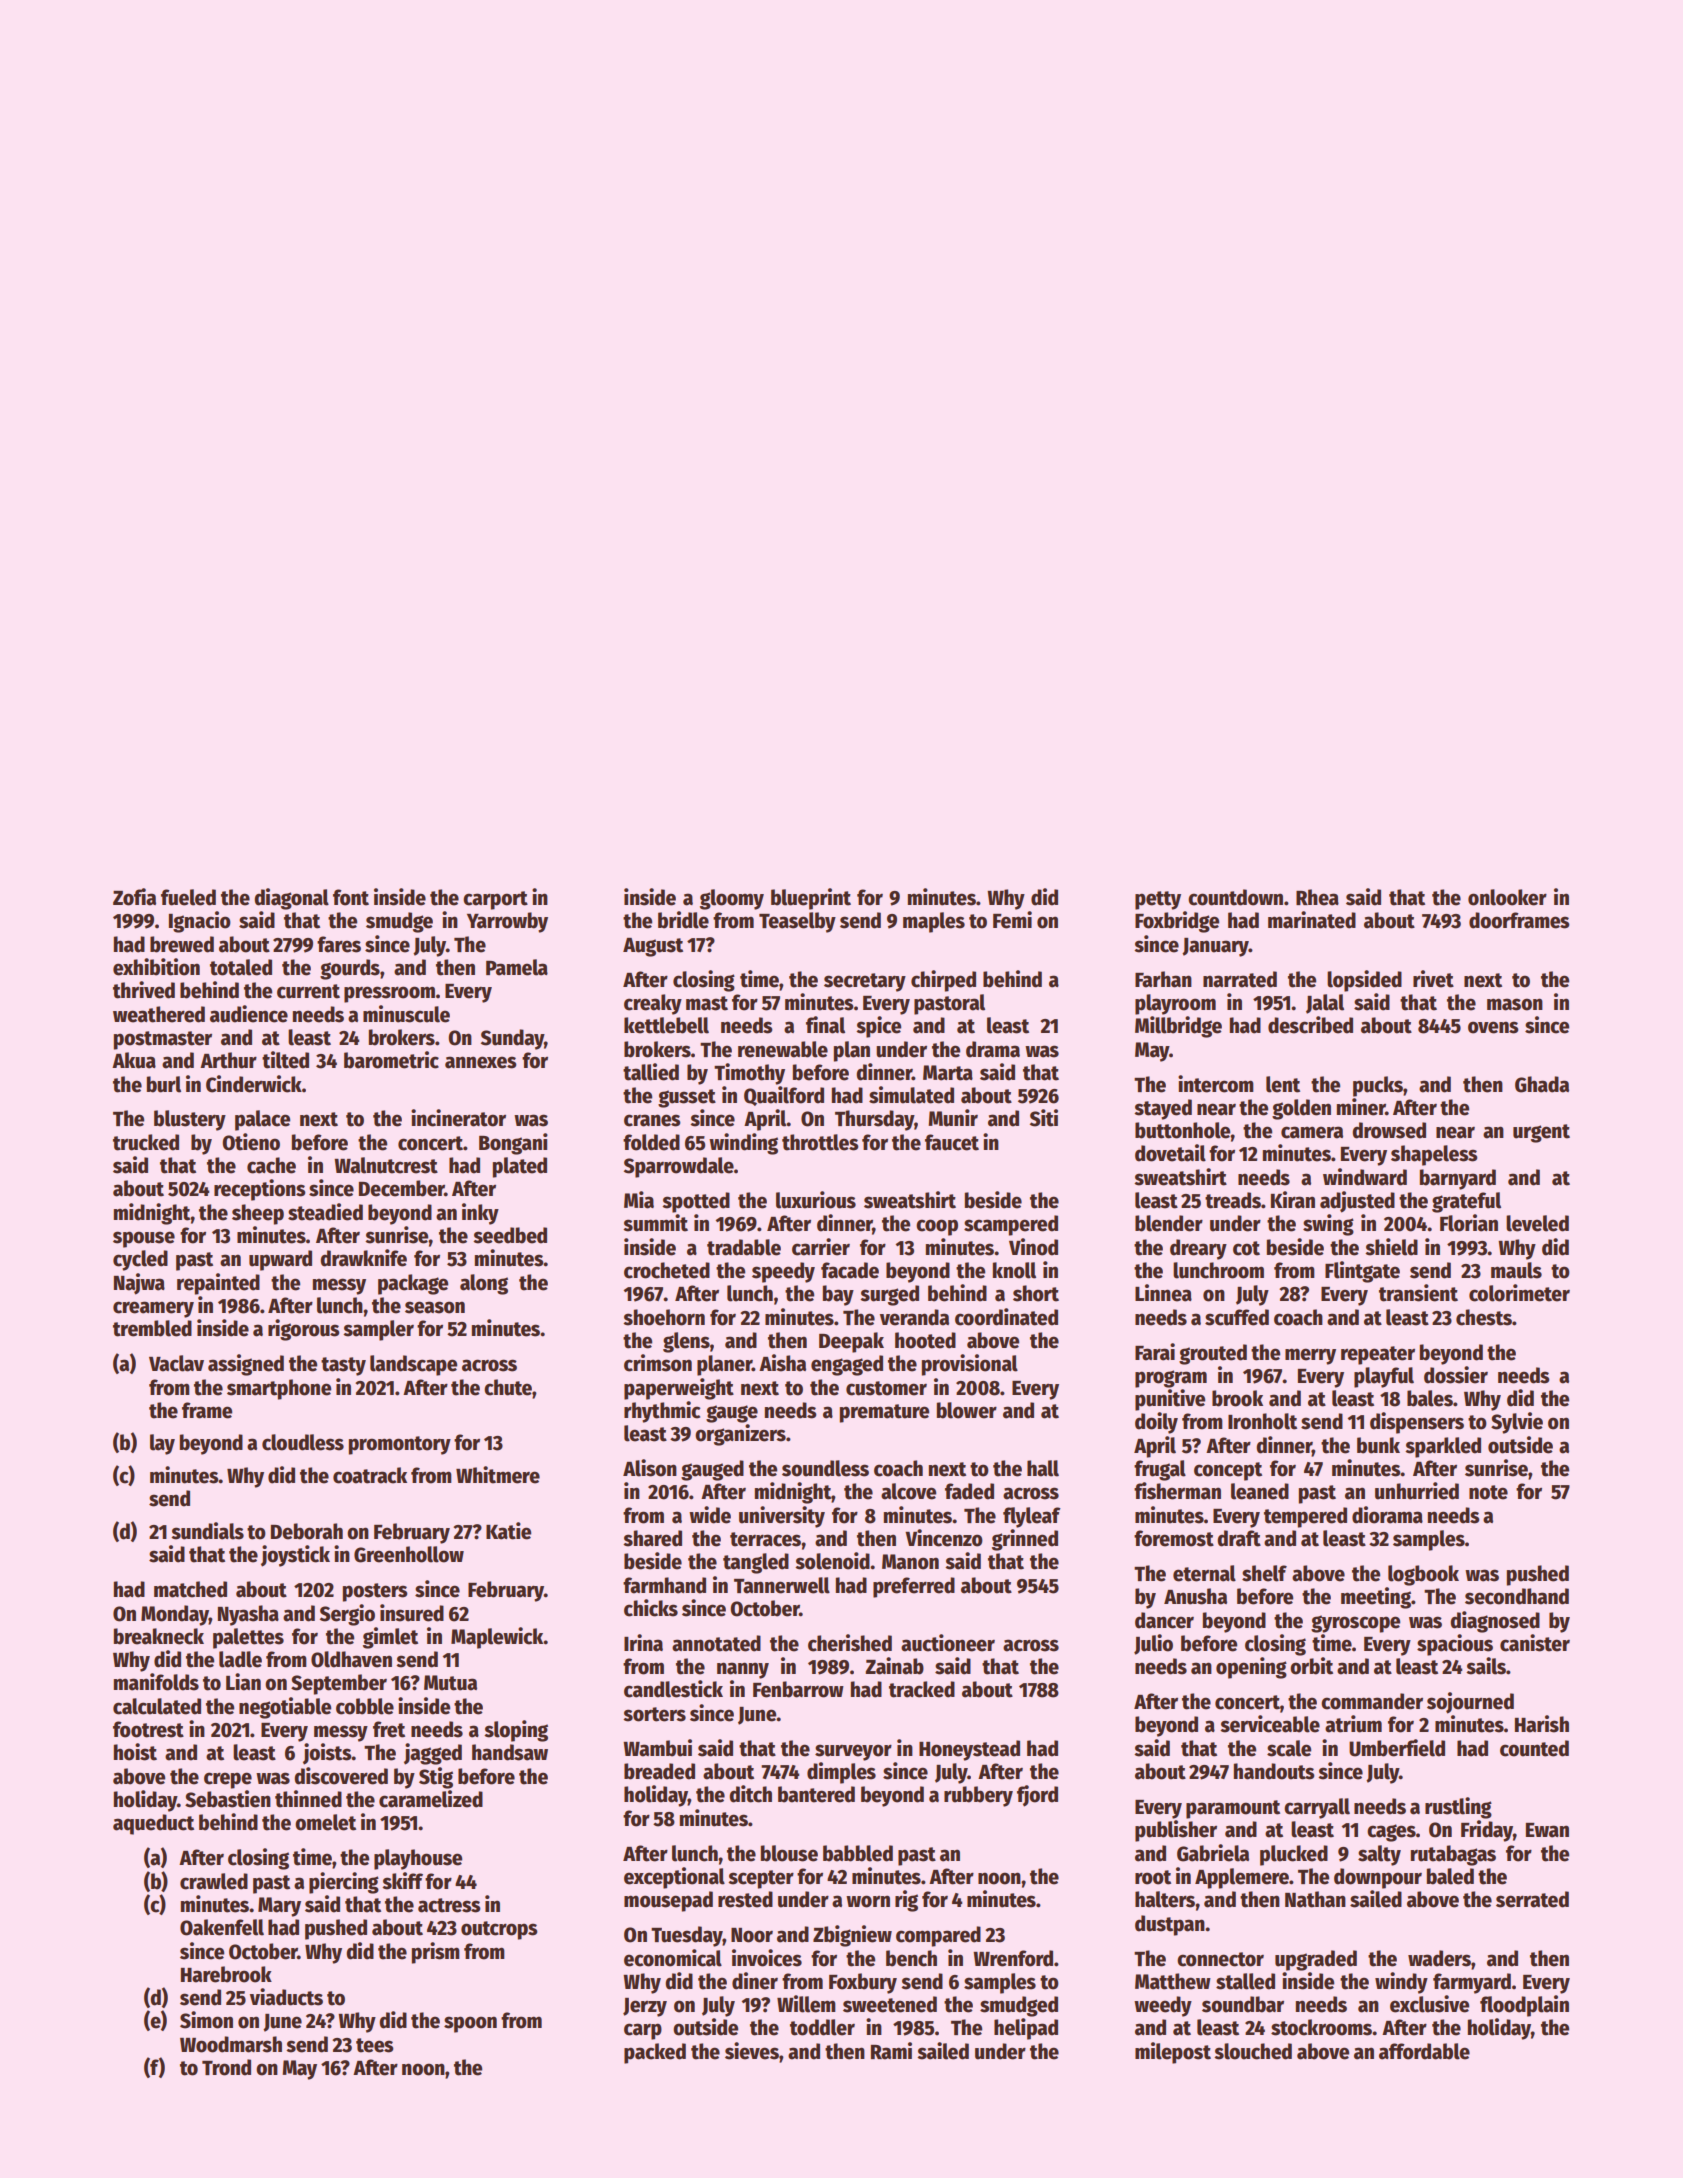 The width and height of the page is (1683, 2178). Describe the element at coordinates (1418, 1293) in the page. I see `transient` at that location.
